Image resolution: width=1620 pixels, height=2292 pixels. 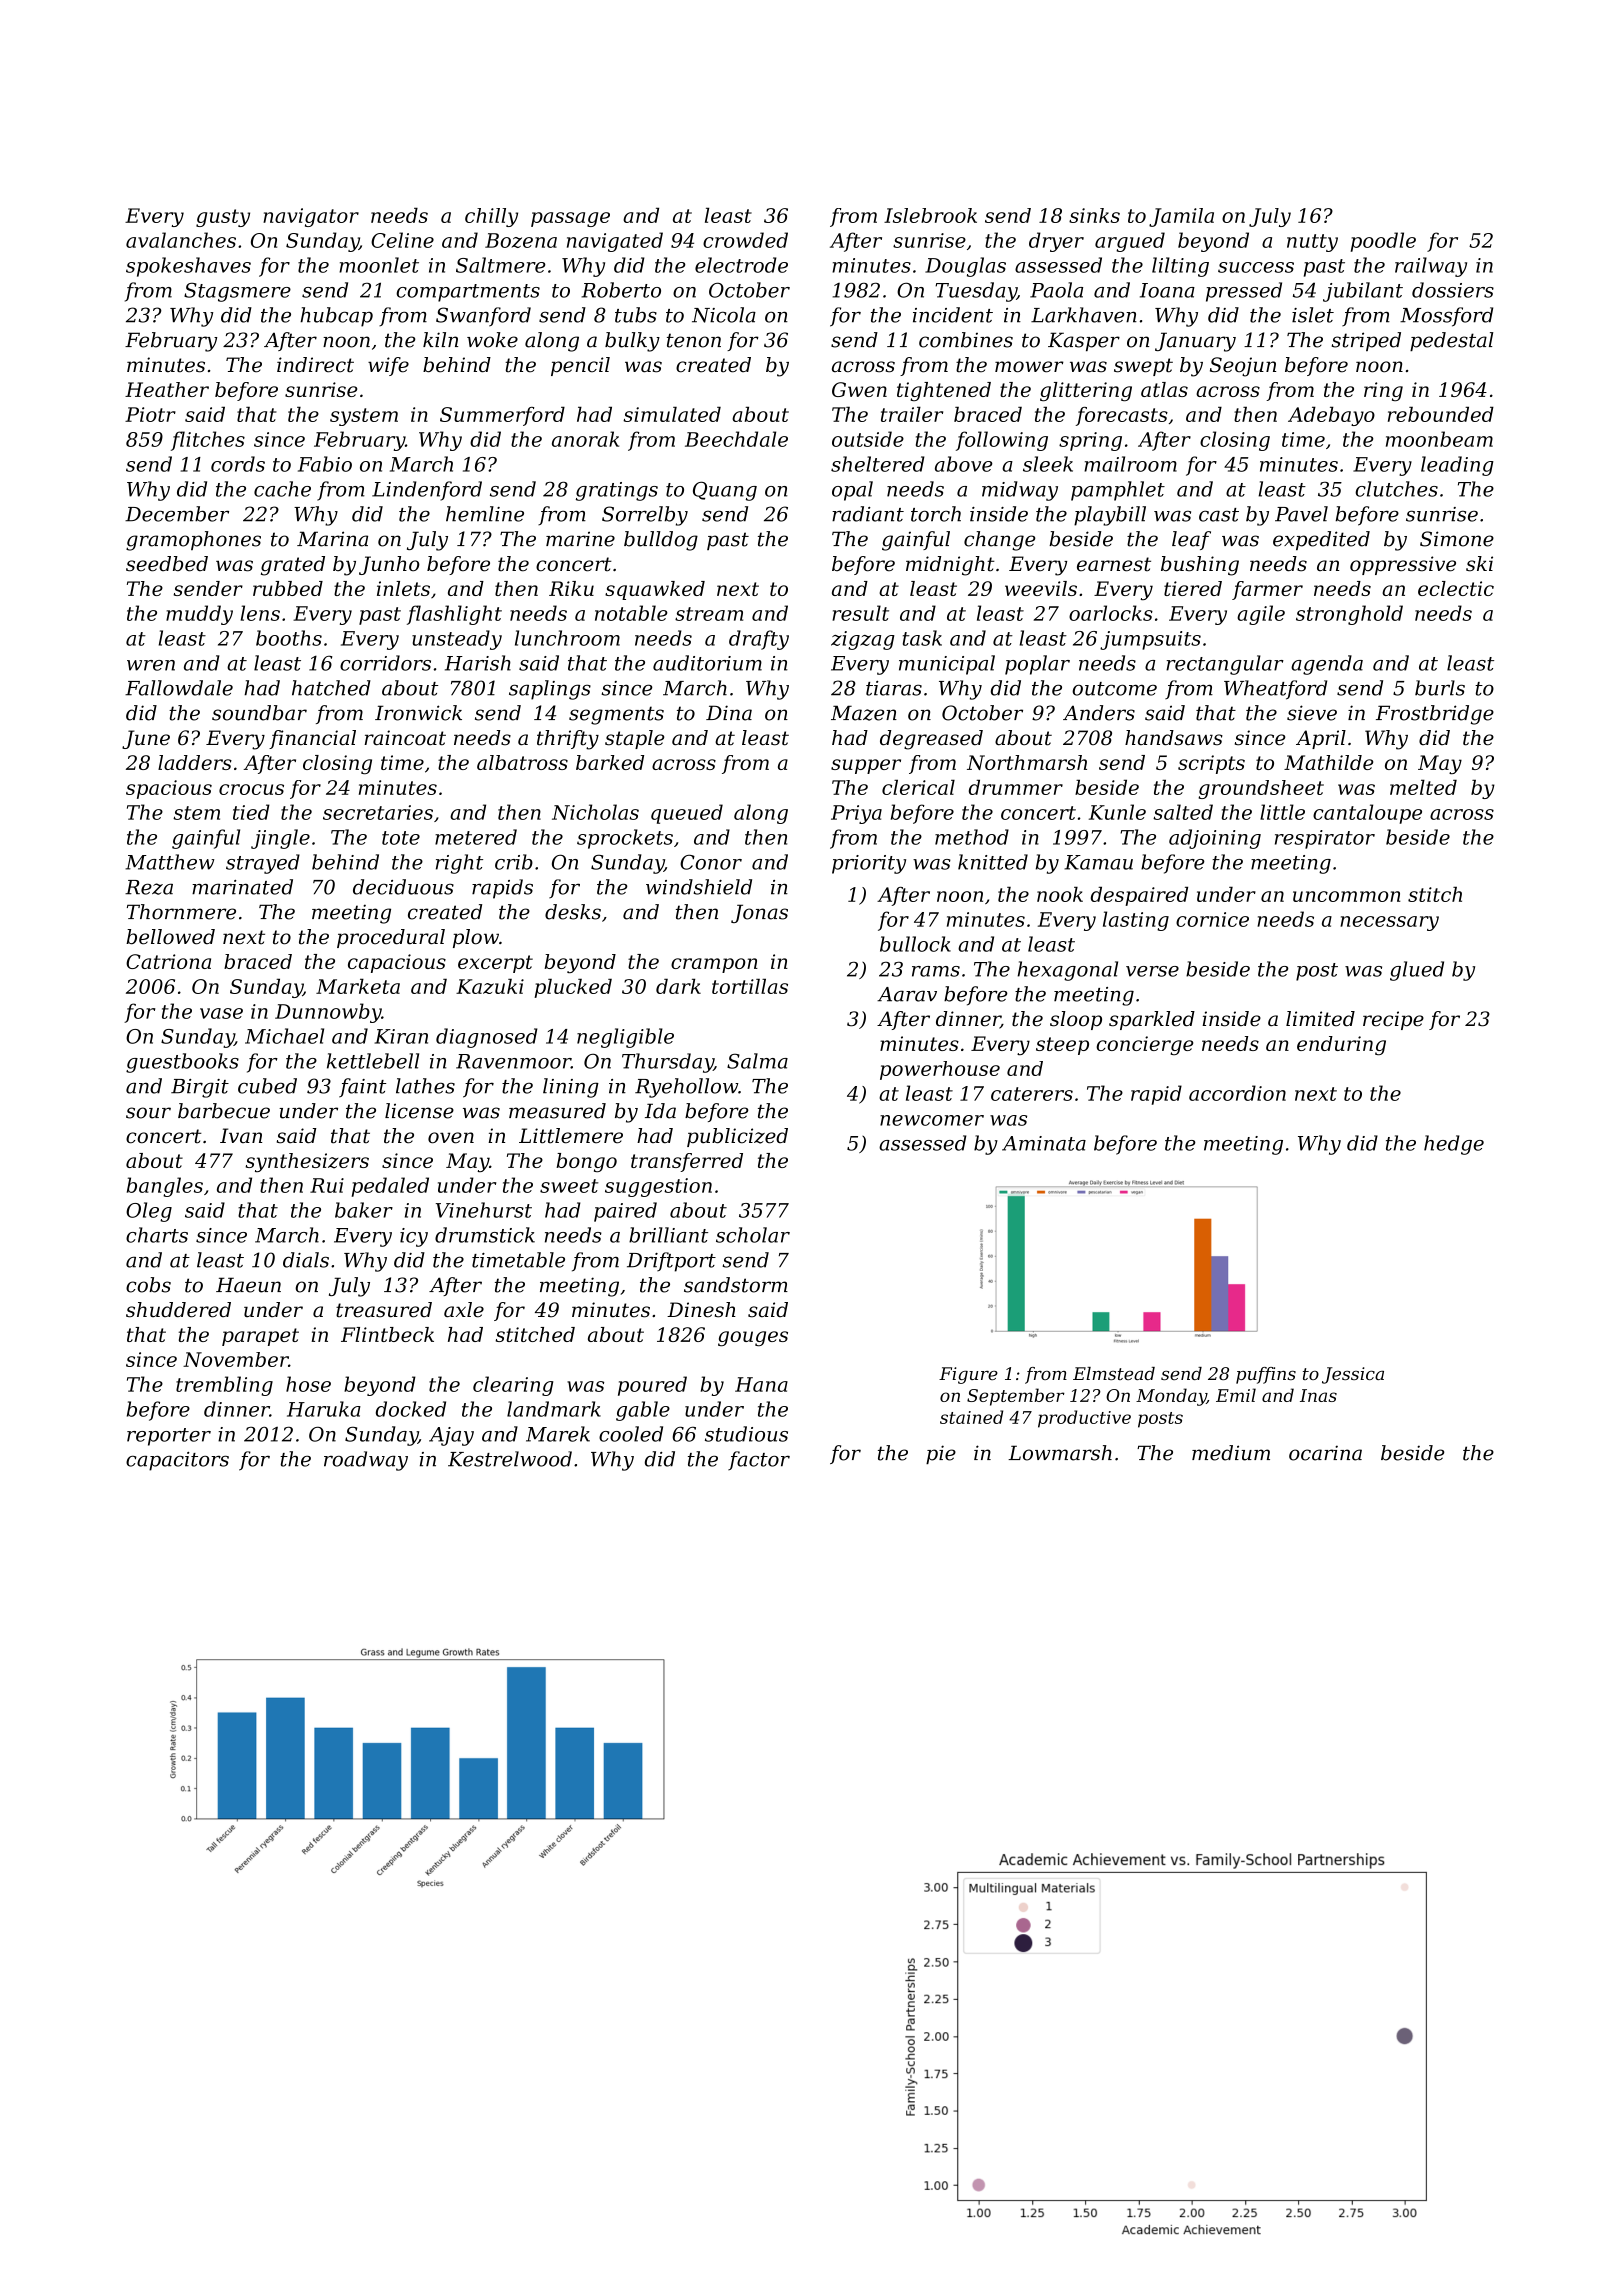 What do you see at coordinates (915, 944) in the screenshot?
I see `bullock` at bounding box center [915, 944].
